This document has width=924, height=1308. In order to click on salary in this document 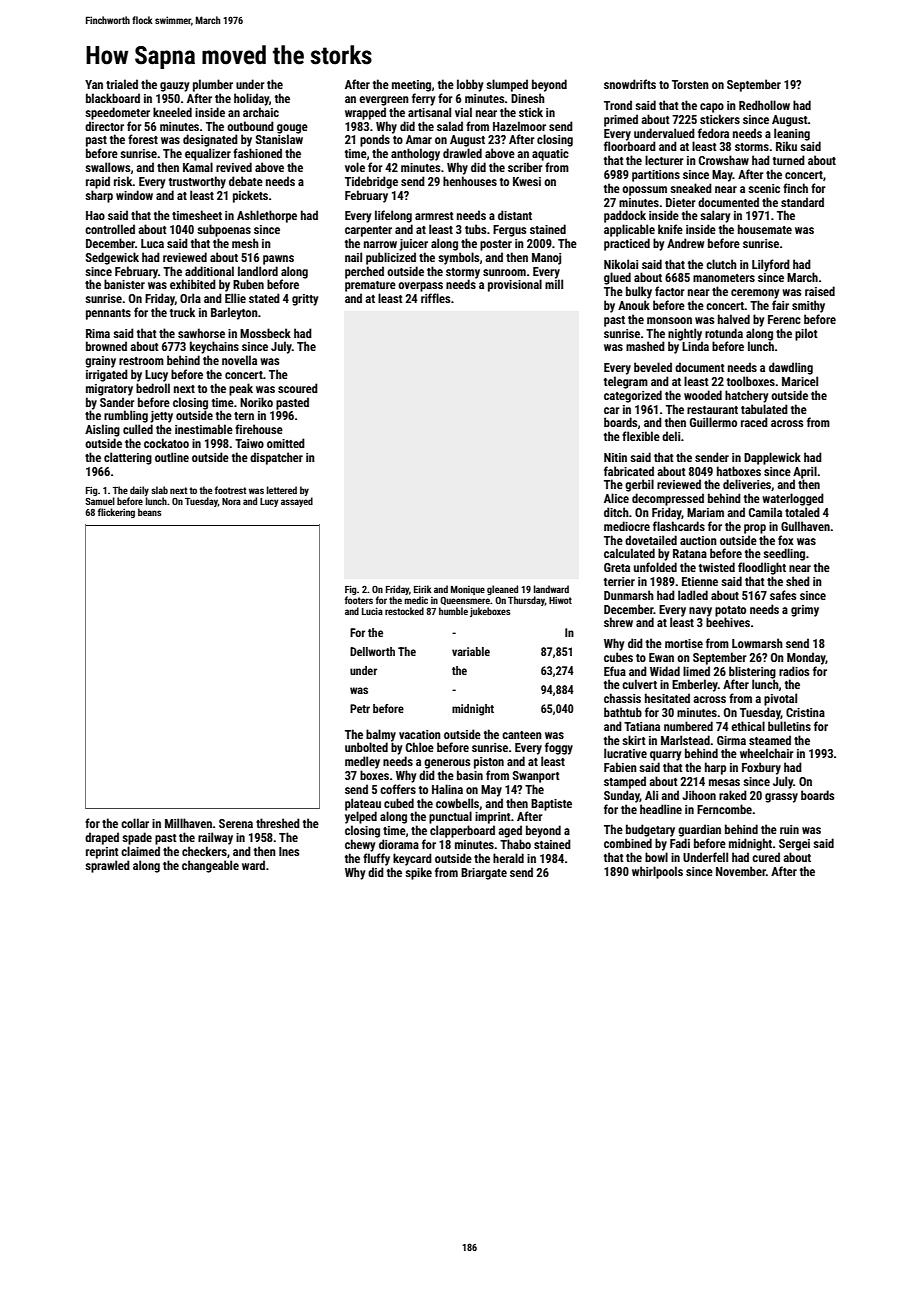, I will do `click(715, 216)`.
